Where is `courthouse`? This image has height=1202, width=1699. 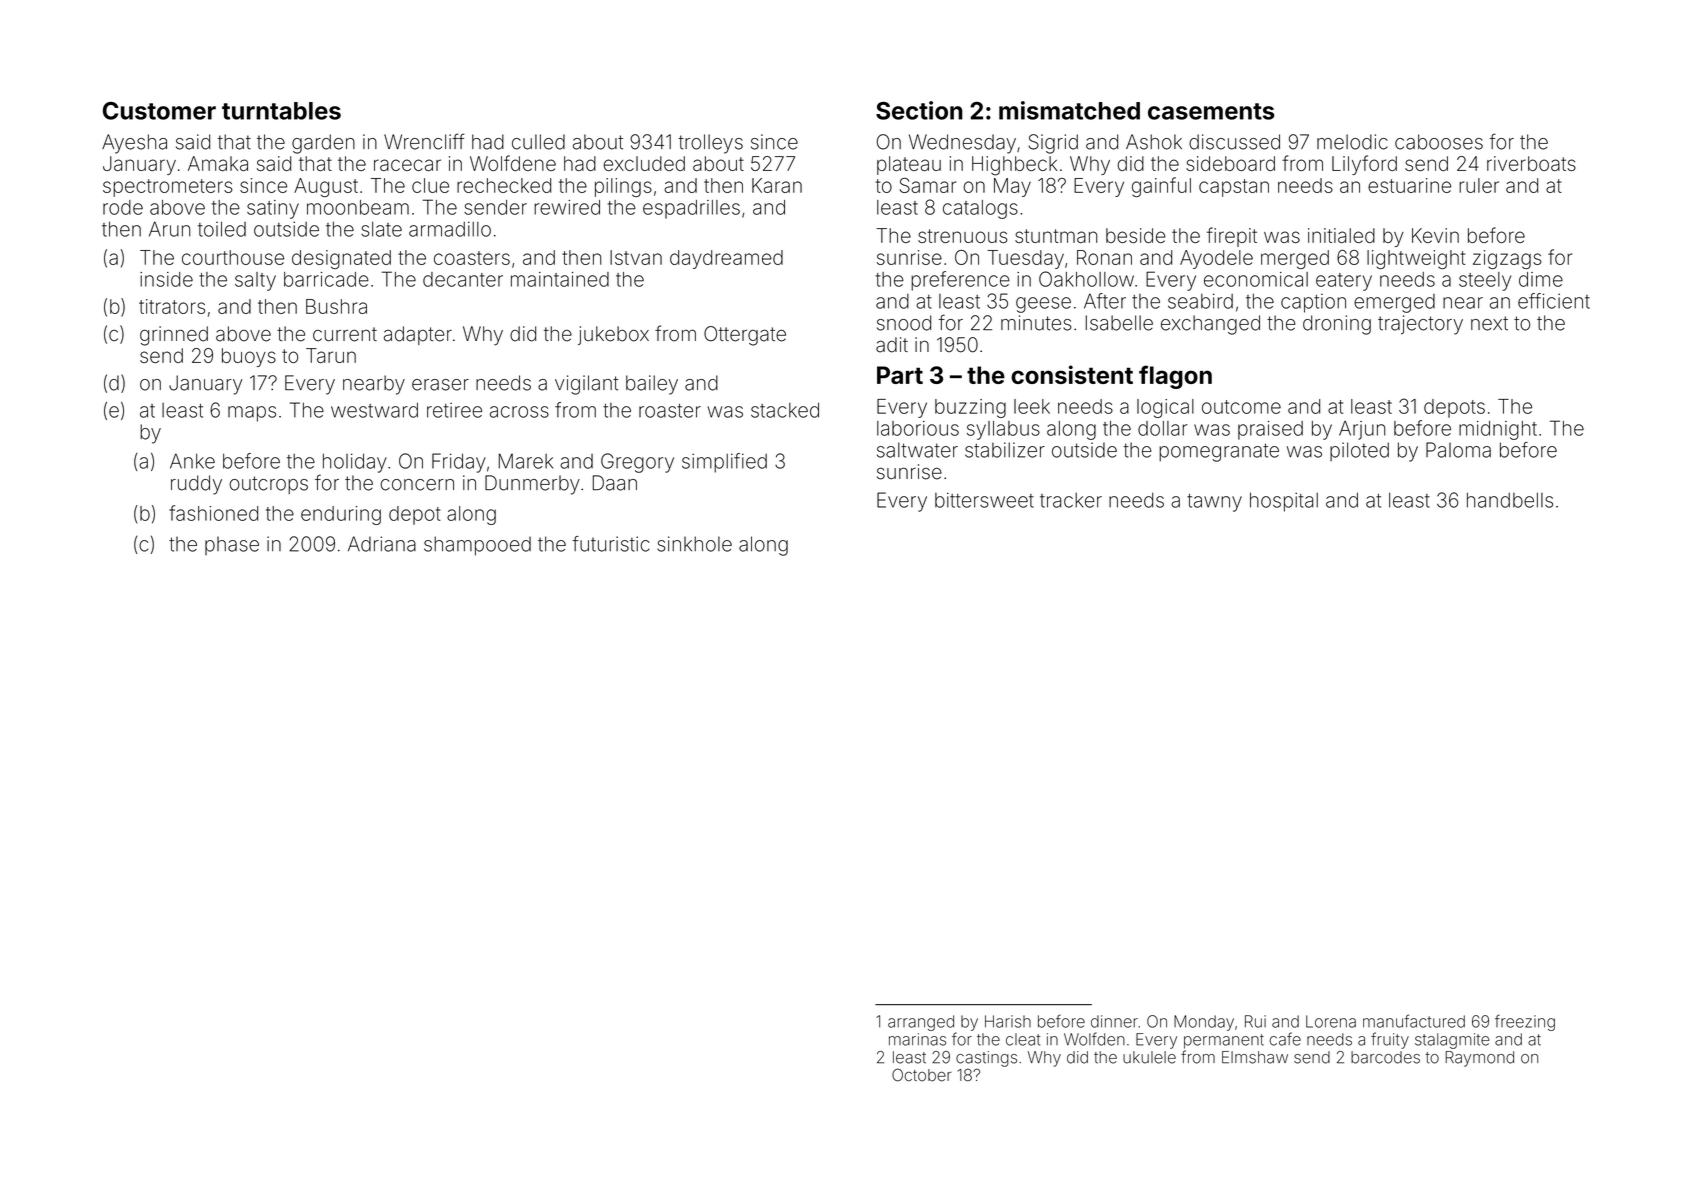 courthouse is located at coordinates (233, 257).
